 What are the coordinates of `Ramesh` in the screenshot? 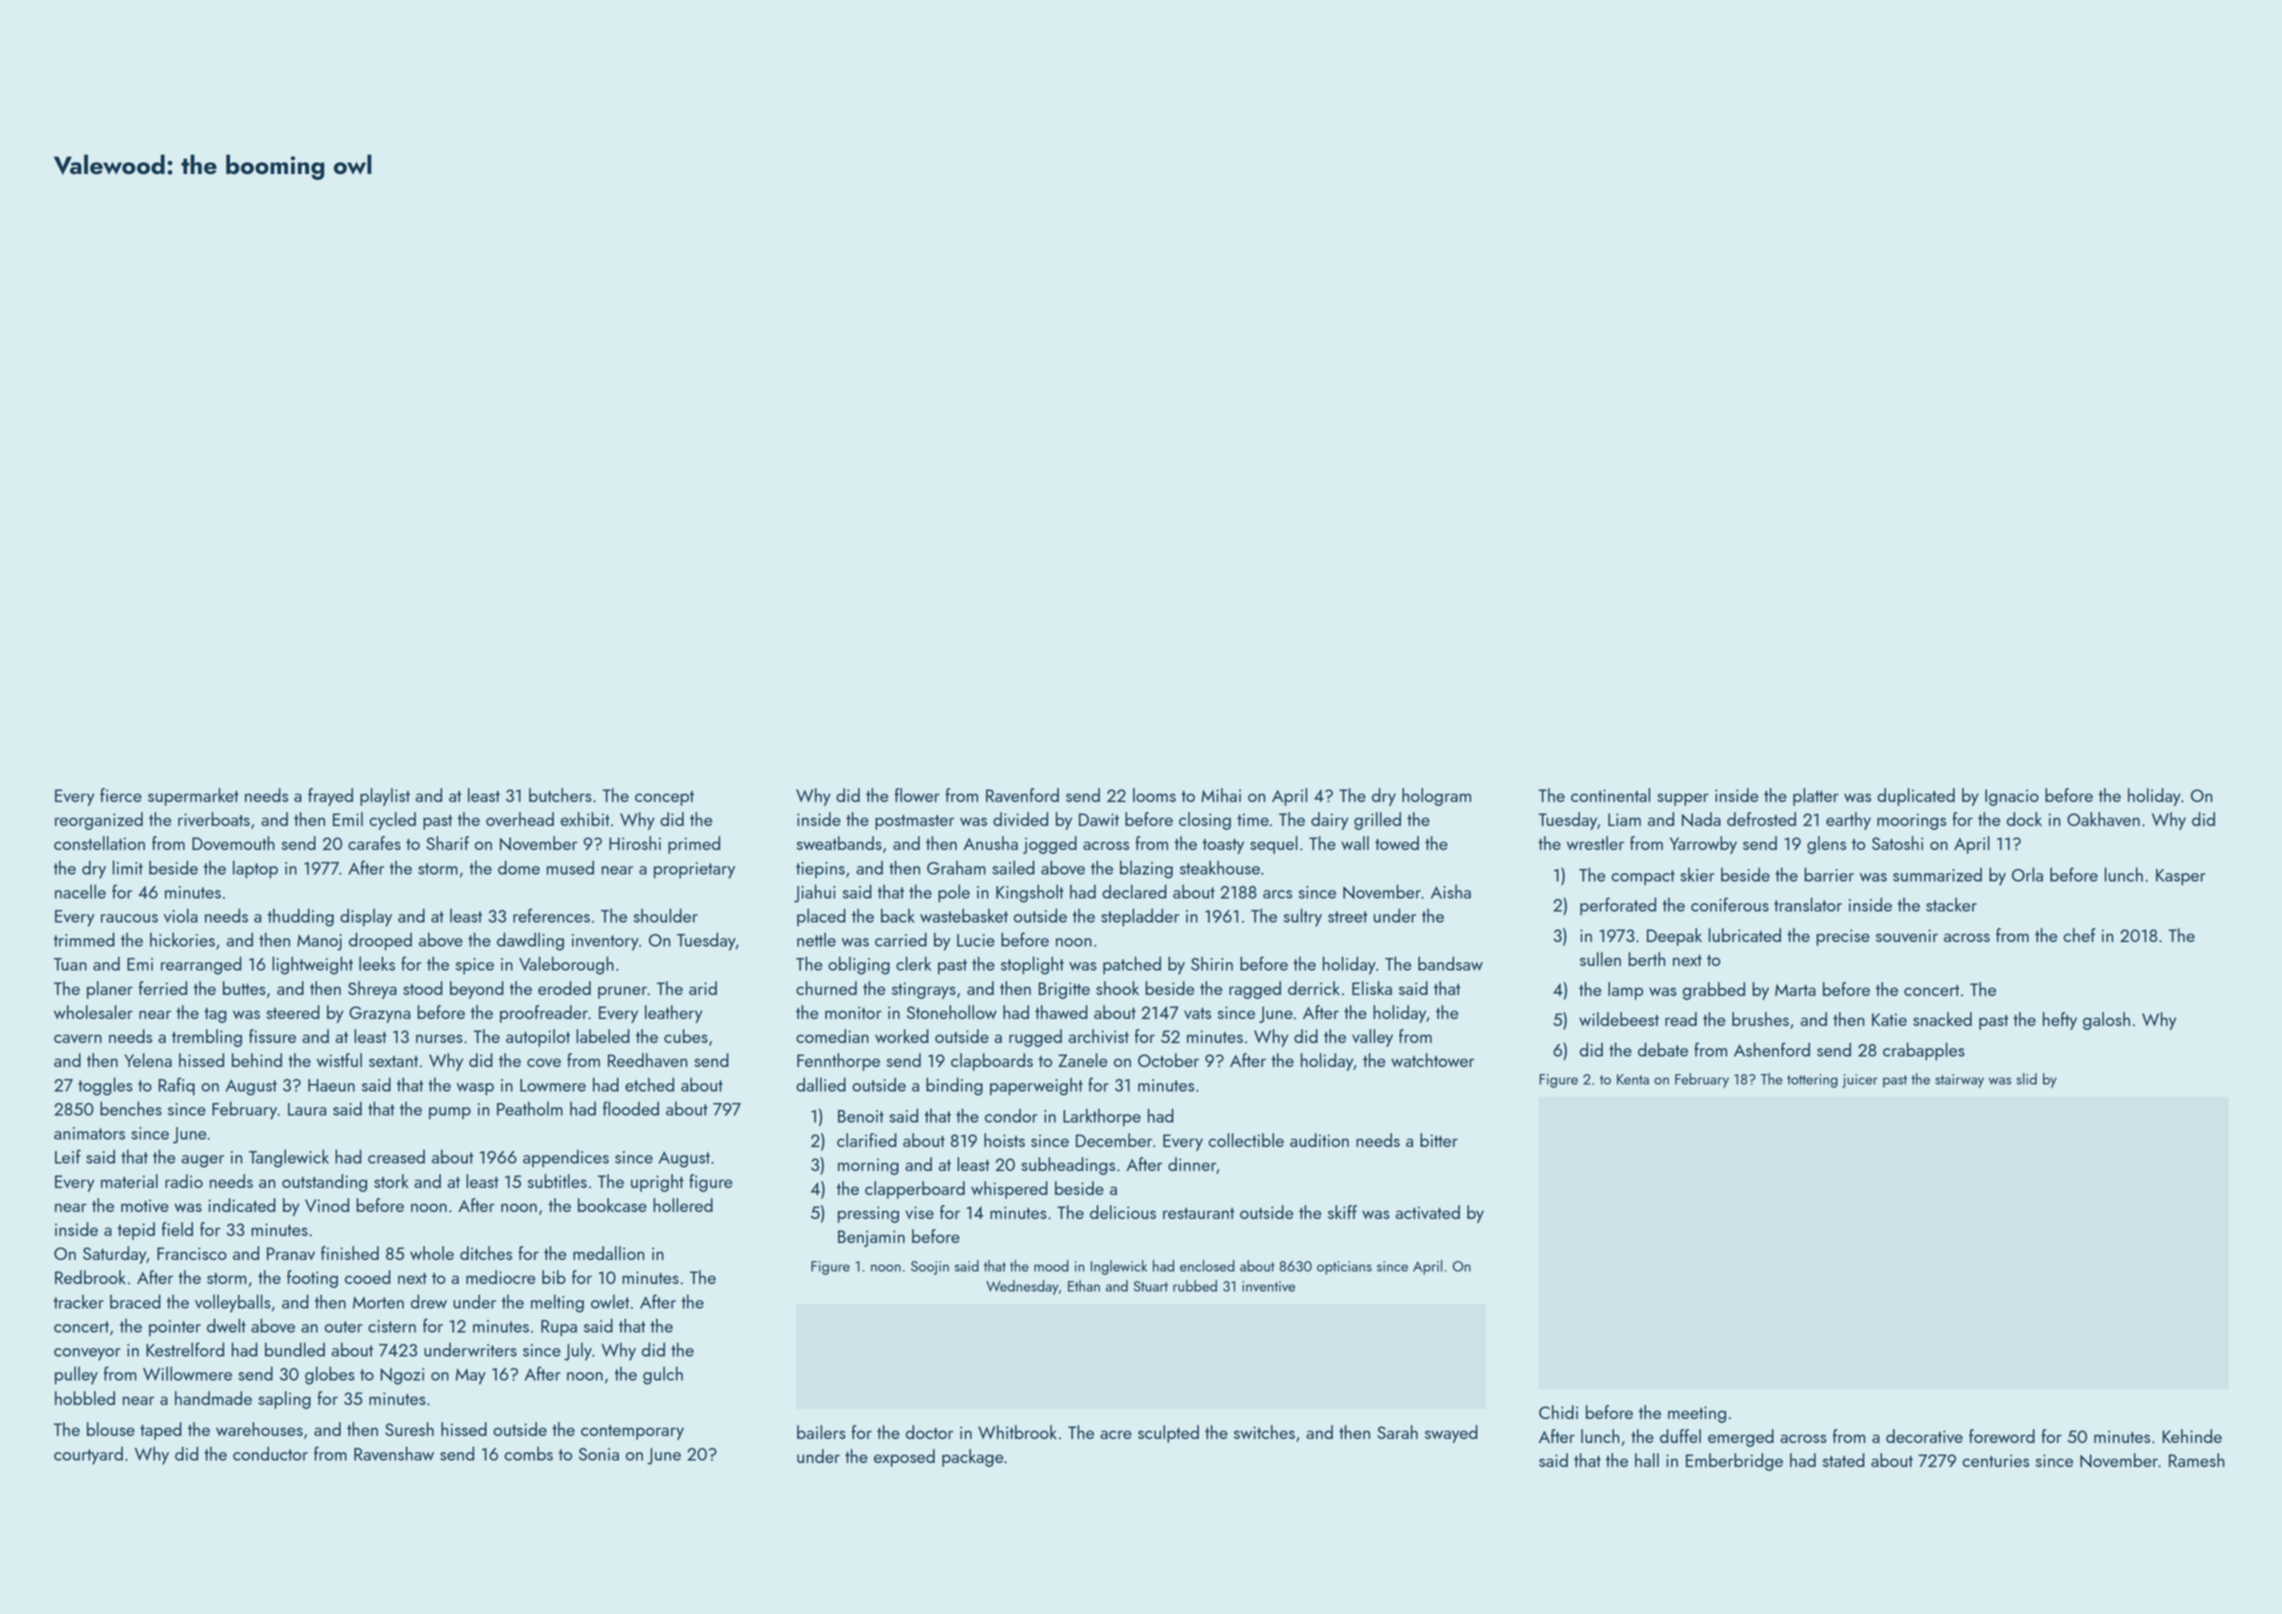 It's located at (2196, 1460).
